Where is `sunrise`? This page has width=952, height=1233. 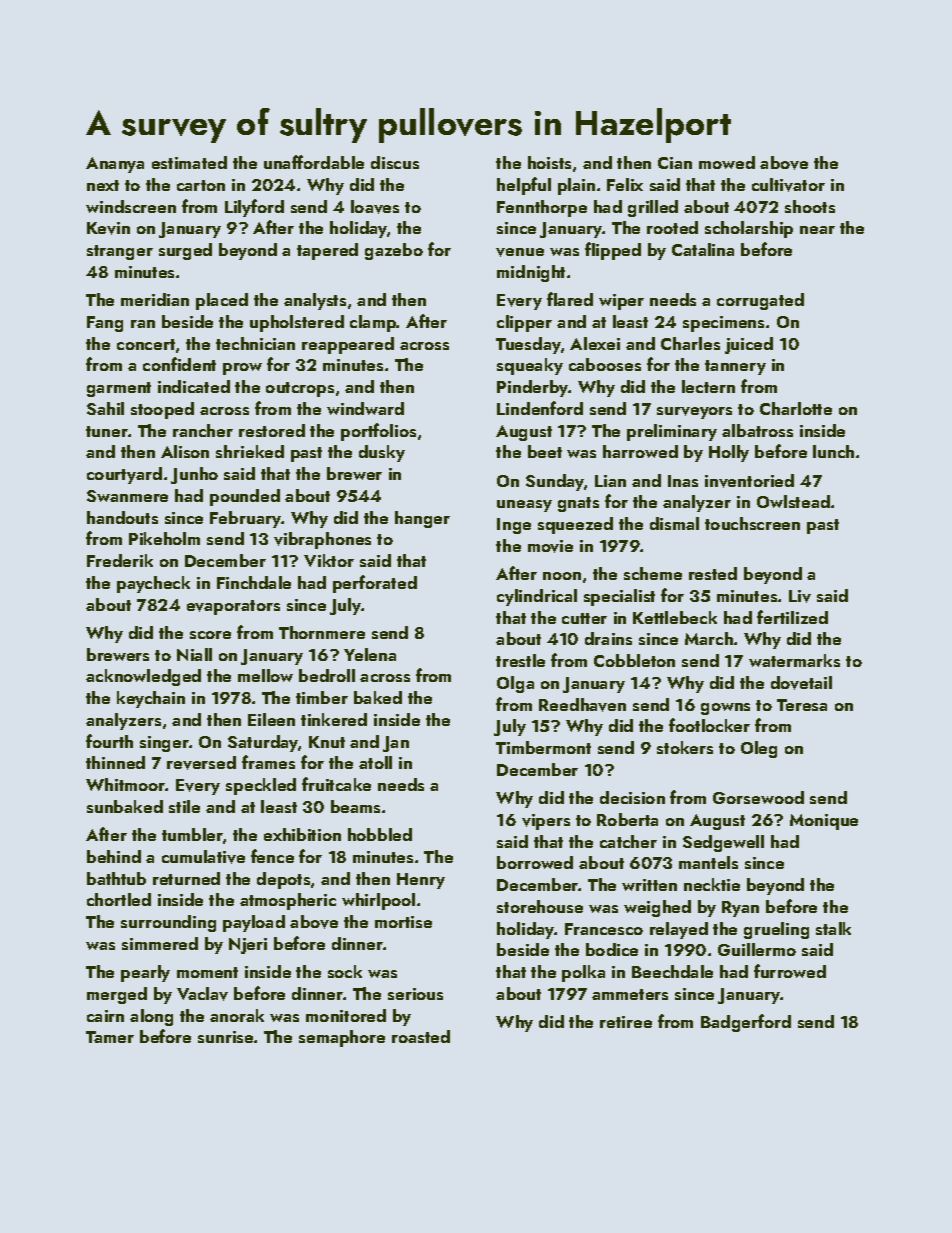
sunrise is located at coordinates (225, 1037).
